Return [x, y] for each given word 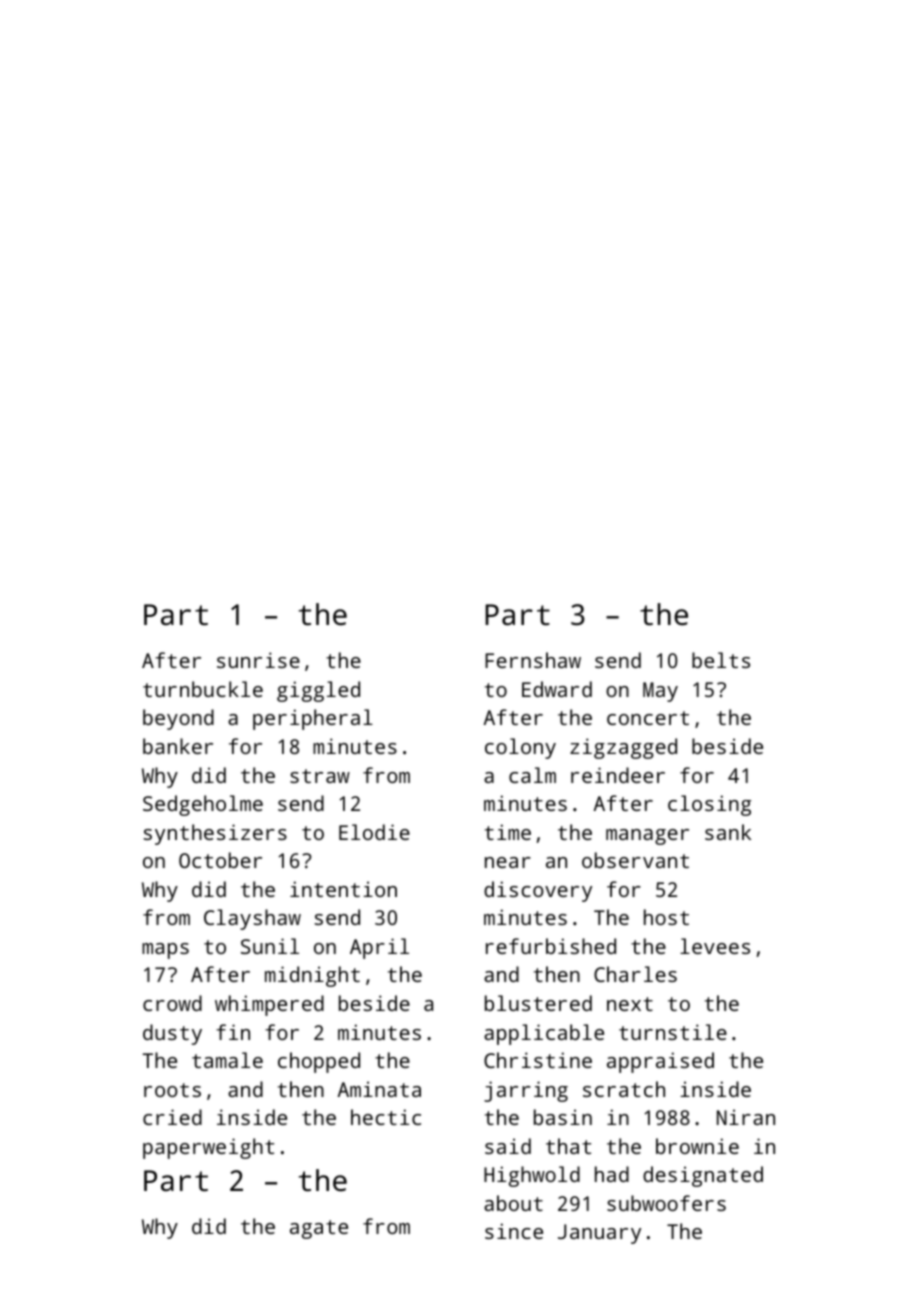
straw [320, 776]
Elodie [374, 832]
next [630, 1004]
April [379, 948]
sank [728, 832]
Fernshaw [533, 660]
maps [165, 951]
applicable [544, 1034]
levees [715, 946]
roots [172, 1090]
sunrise [258, 660]
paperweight [208, 1148]
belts [721, 660]
